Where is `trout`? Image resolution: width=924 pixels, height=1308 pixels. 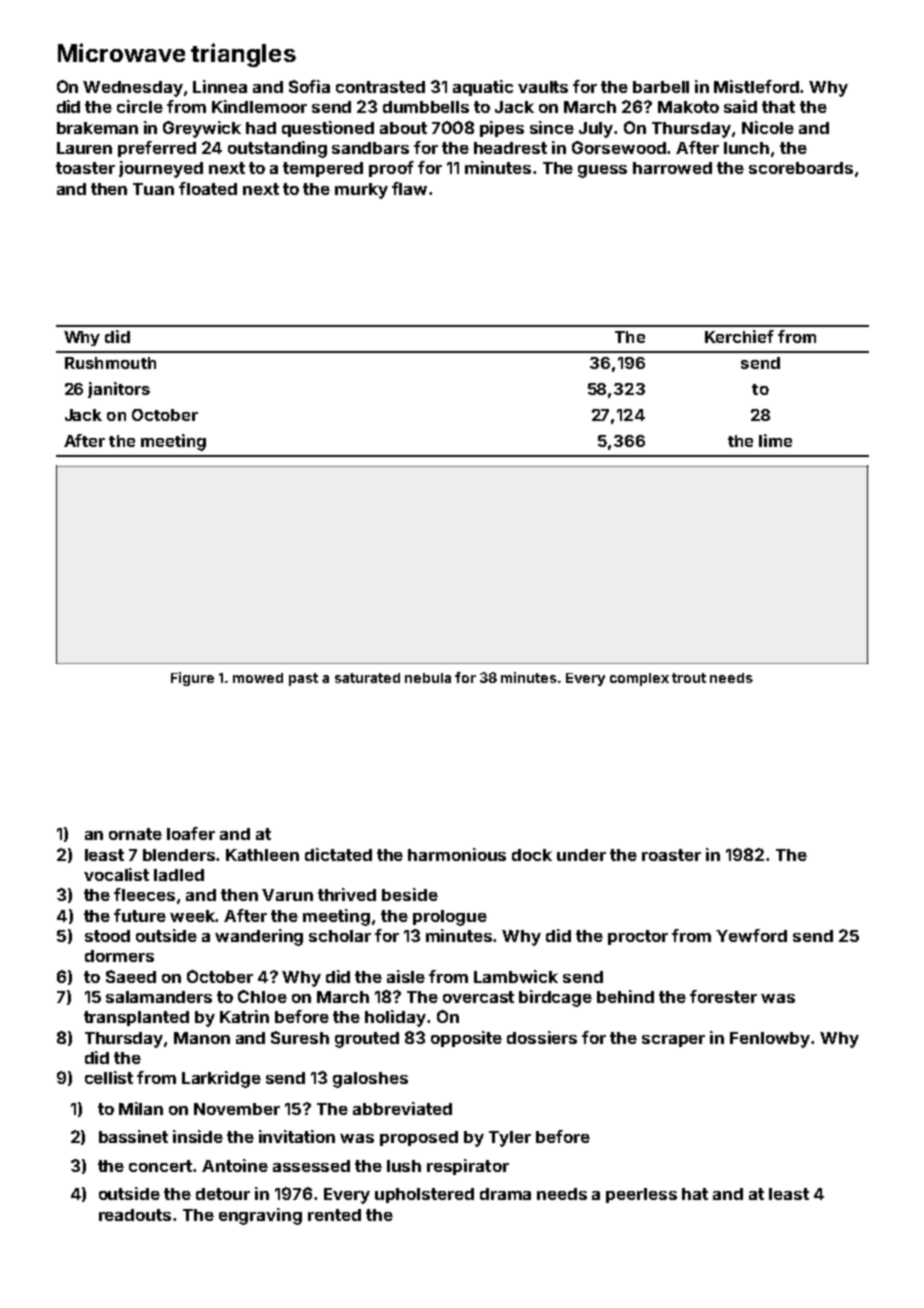
trout is located at coordinates (689, 678).
